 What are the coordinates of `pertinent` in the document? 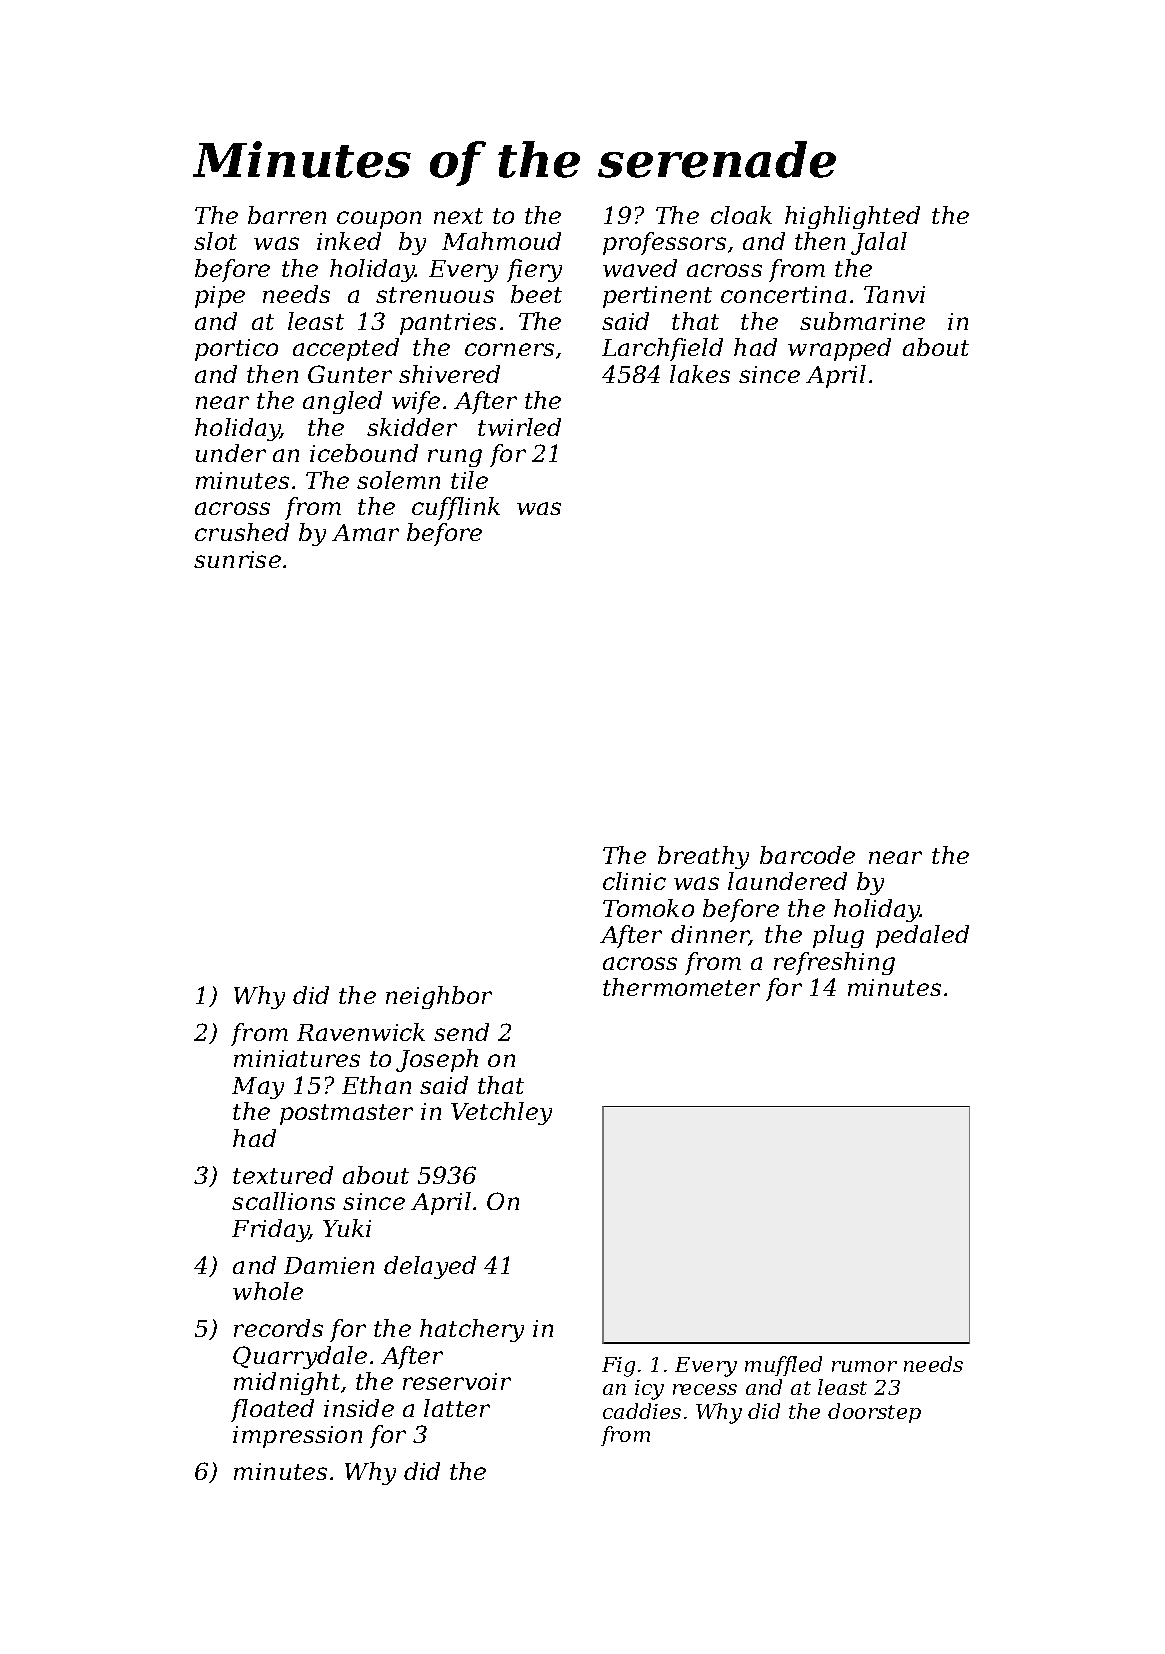 It's located at (657, 297).
